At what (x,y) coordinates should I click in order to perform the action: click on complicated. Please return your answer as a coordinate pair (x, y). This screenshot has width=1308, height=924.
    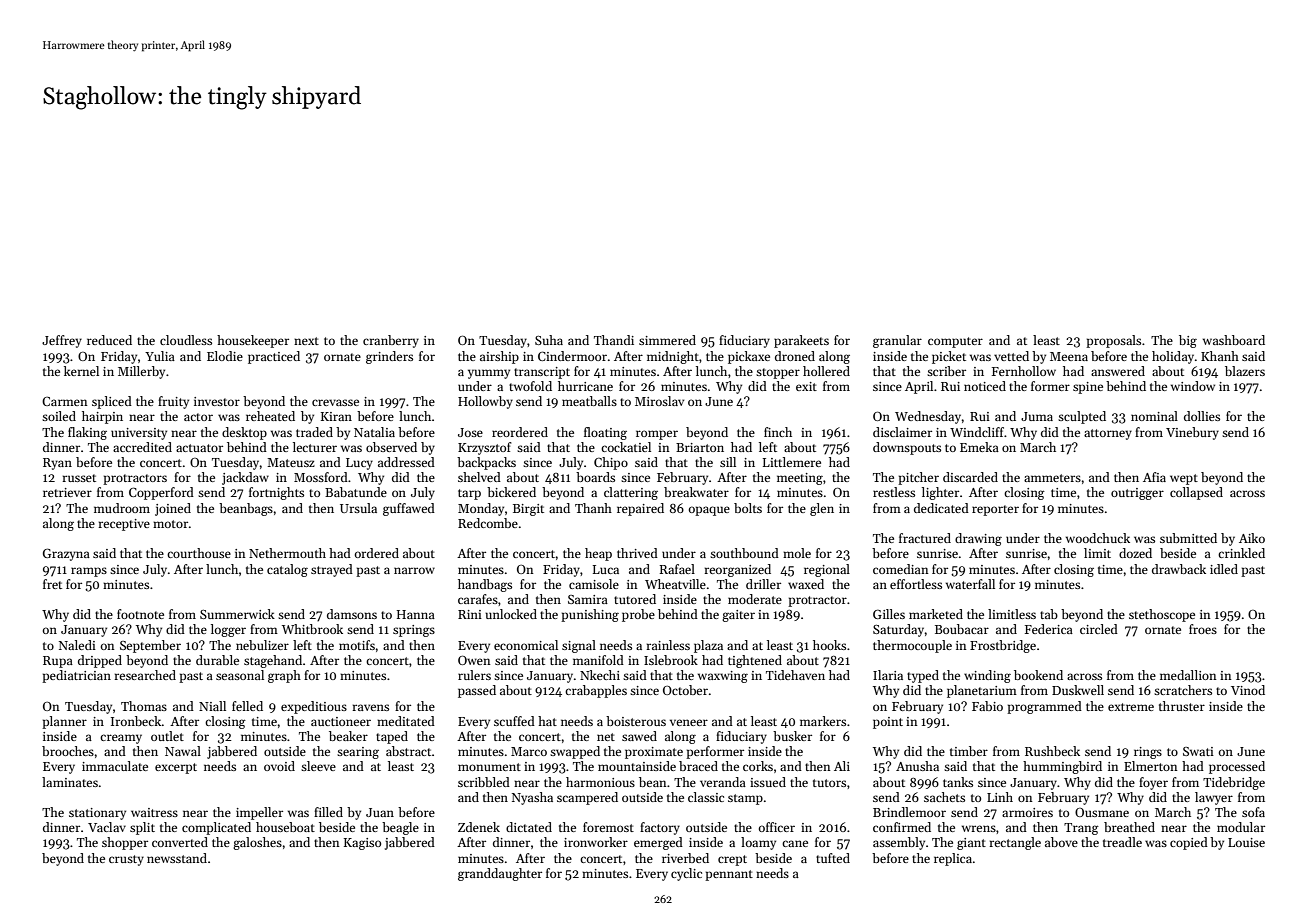
    Looking at the image, I should click on (216, 828).
